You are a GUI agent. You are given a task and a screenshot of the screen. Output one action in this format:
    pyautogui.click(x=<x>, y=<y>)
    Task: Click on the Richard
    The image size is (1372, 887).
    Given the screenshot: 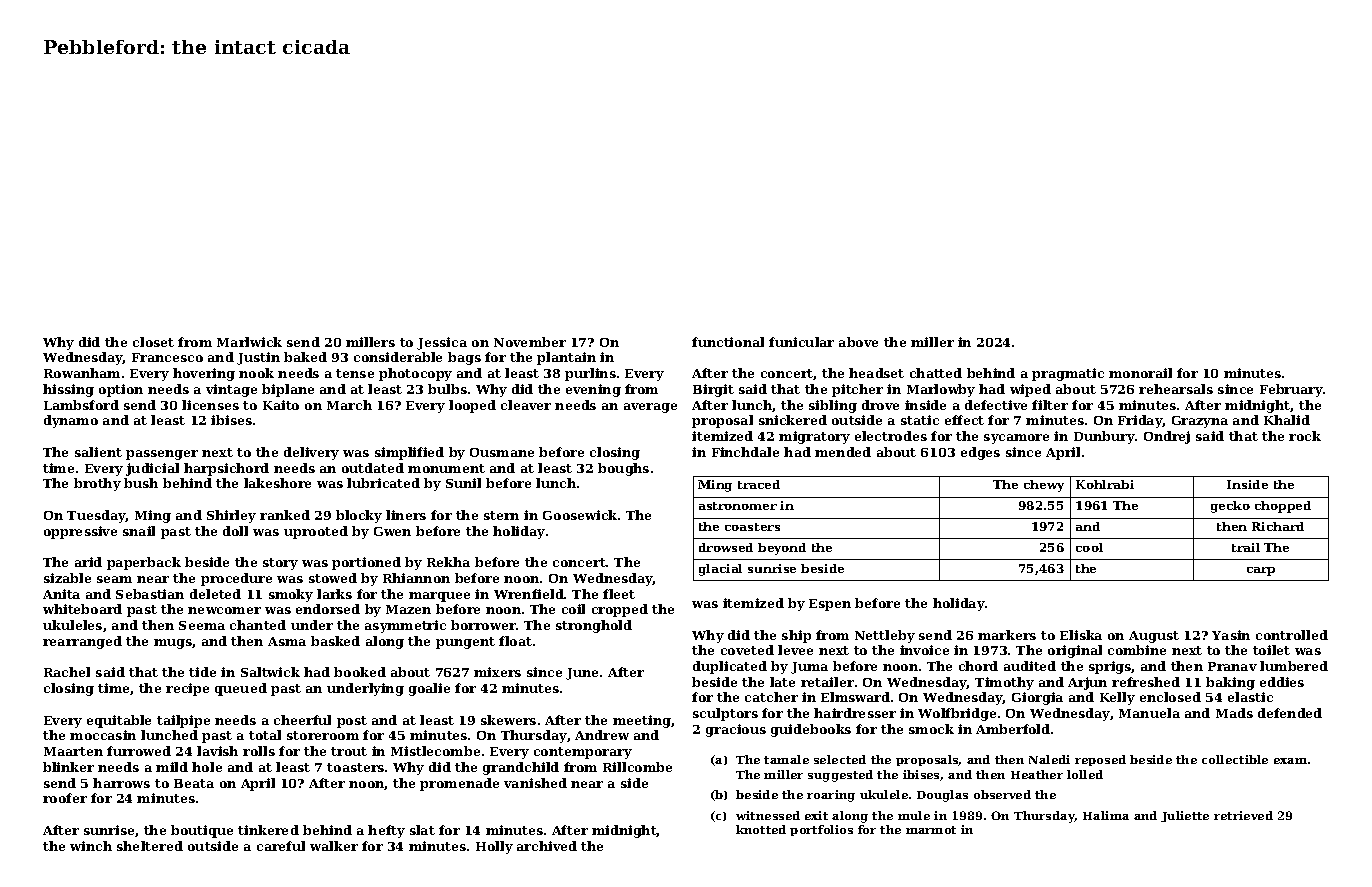 What is the action you would take?
    pyautogui.click(x=1278, y=526)
